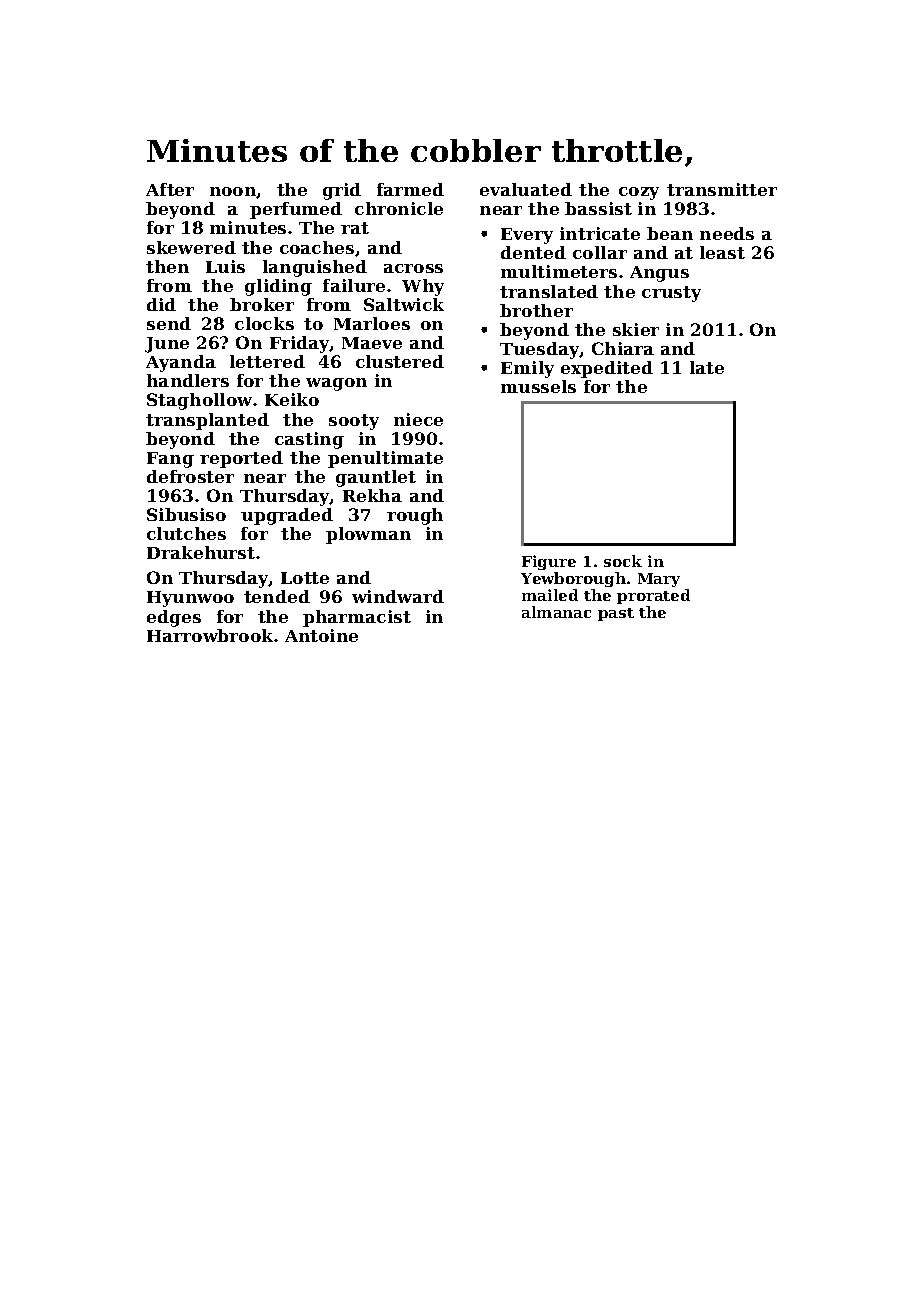  I want to click on broker, so click(262, 304).
